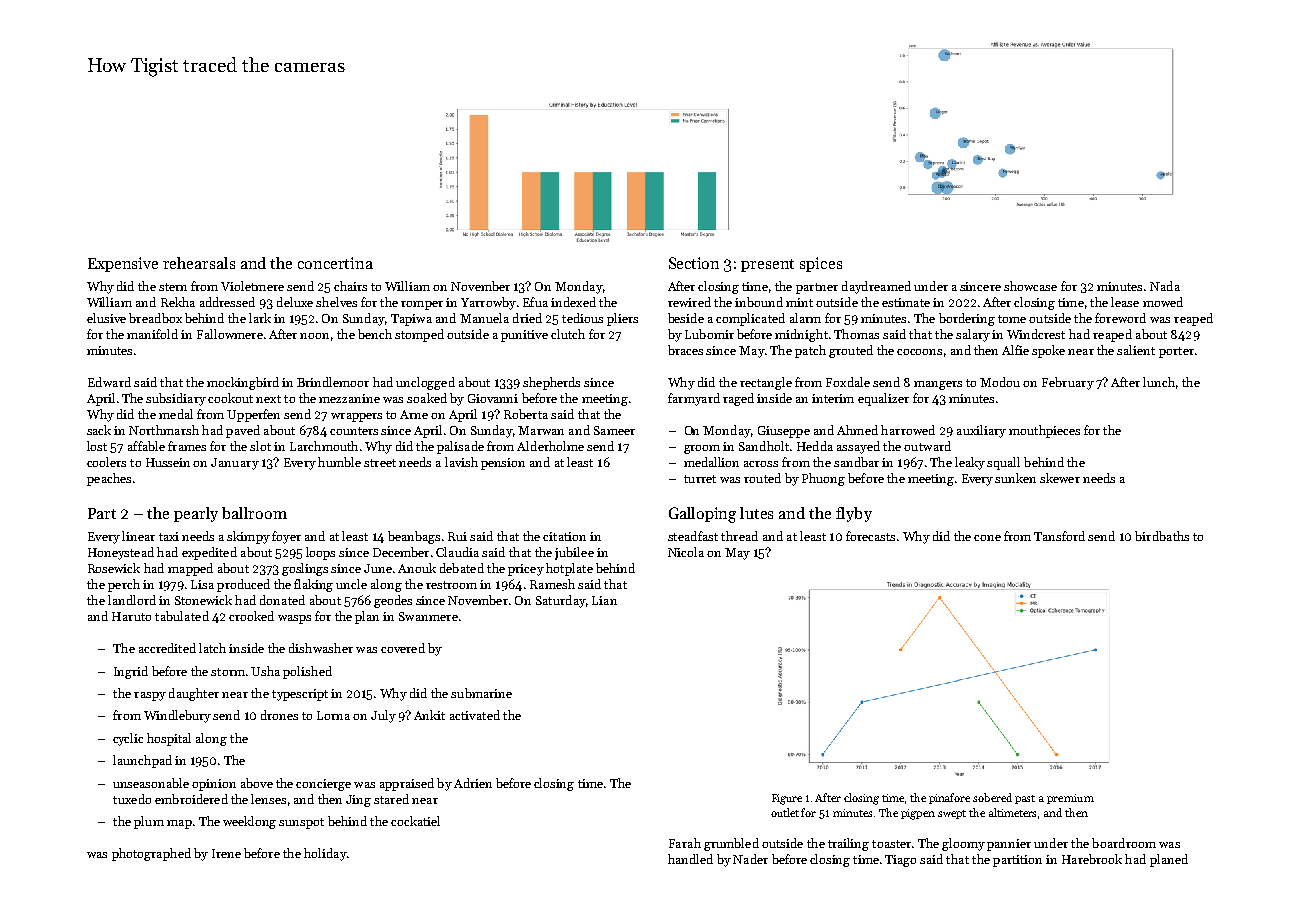 The image size is (1308, 924). Describe the element at coordinates (1048, 351) in the screenshot. I see `spoke` at that location.
